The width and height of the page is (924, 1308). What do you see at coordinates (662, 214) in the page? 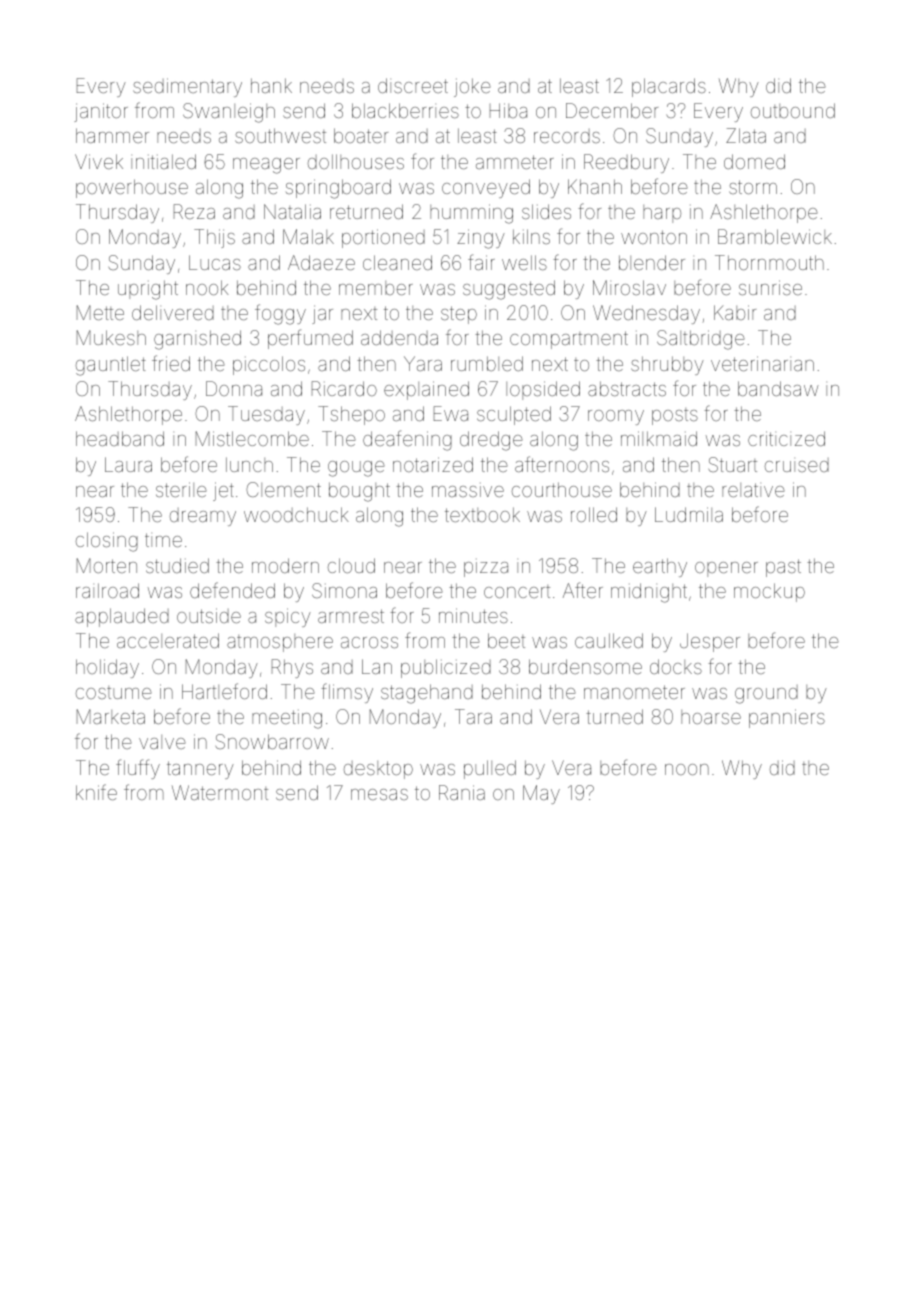
I see `harp` at bounding box center [662, 214].
